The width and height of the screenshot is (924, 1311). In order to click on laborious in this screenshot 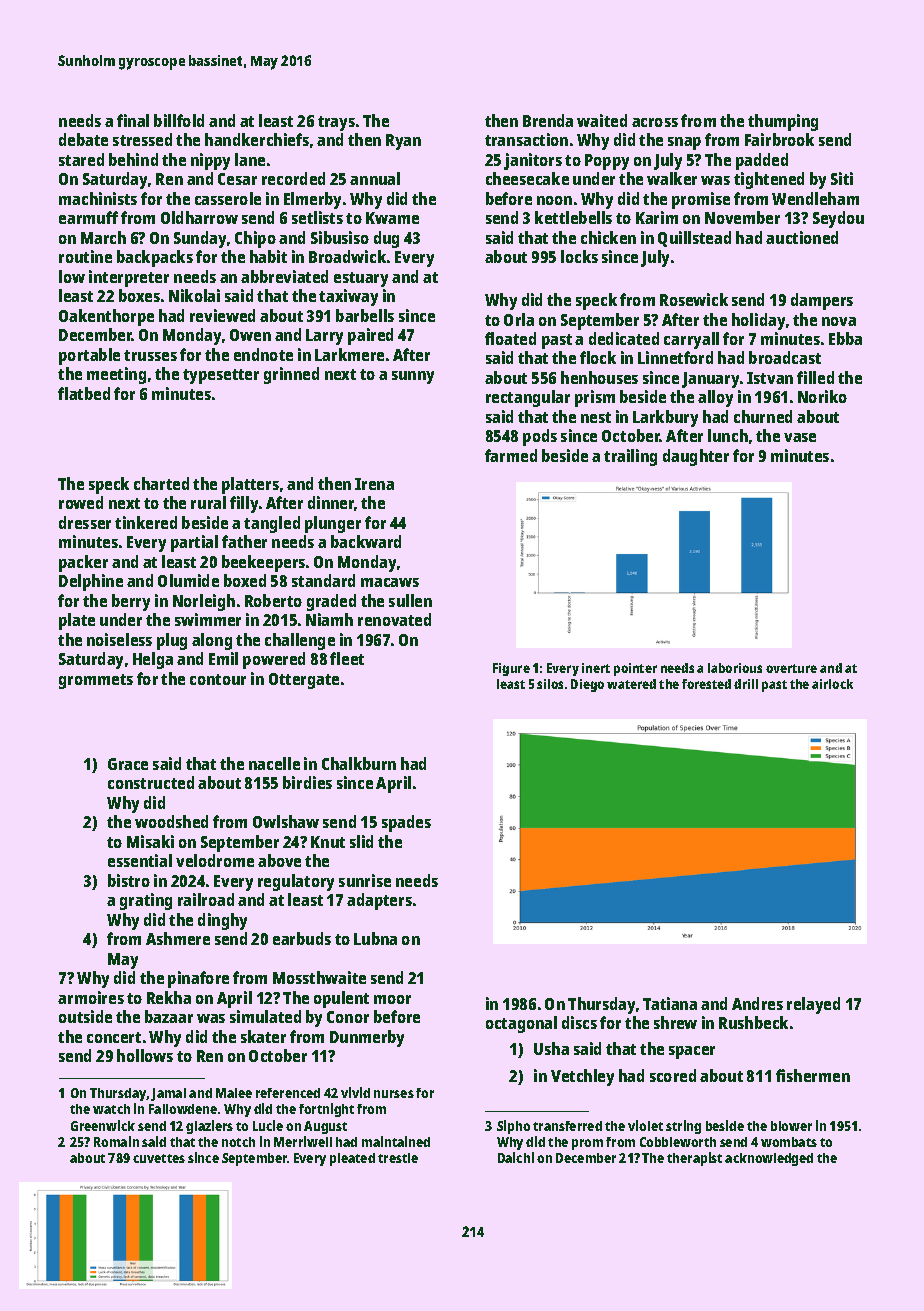, I will do `click(735, 668)`.
